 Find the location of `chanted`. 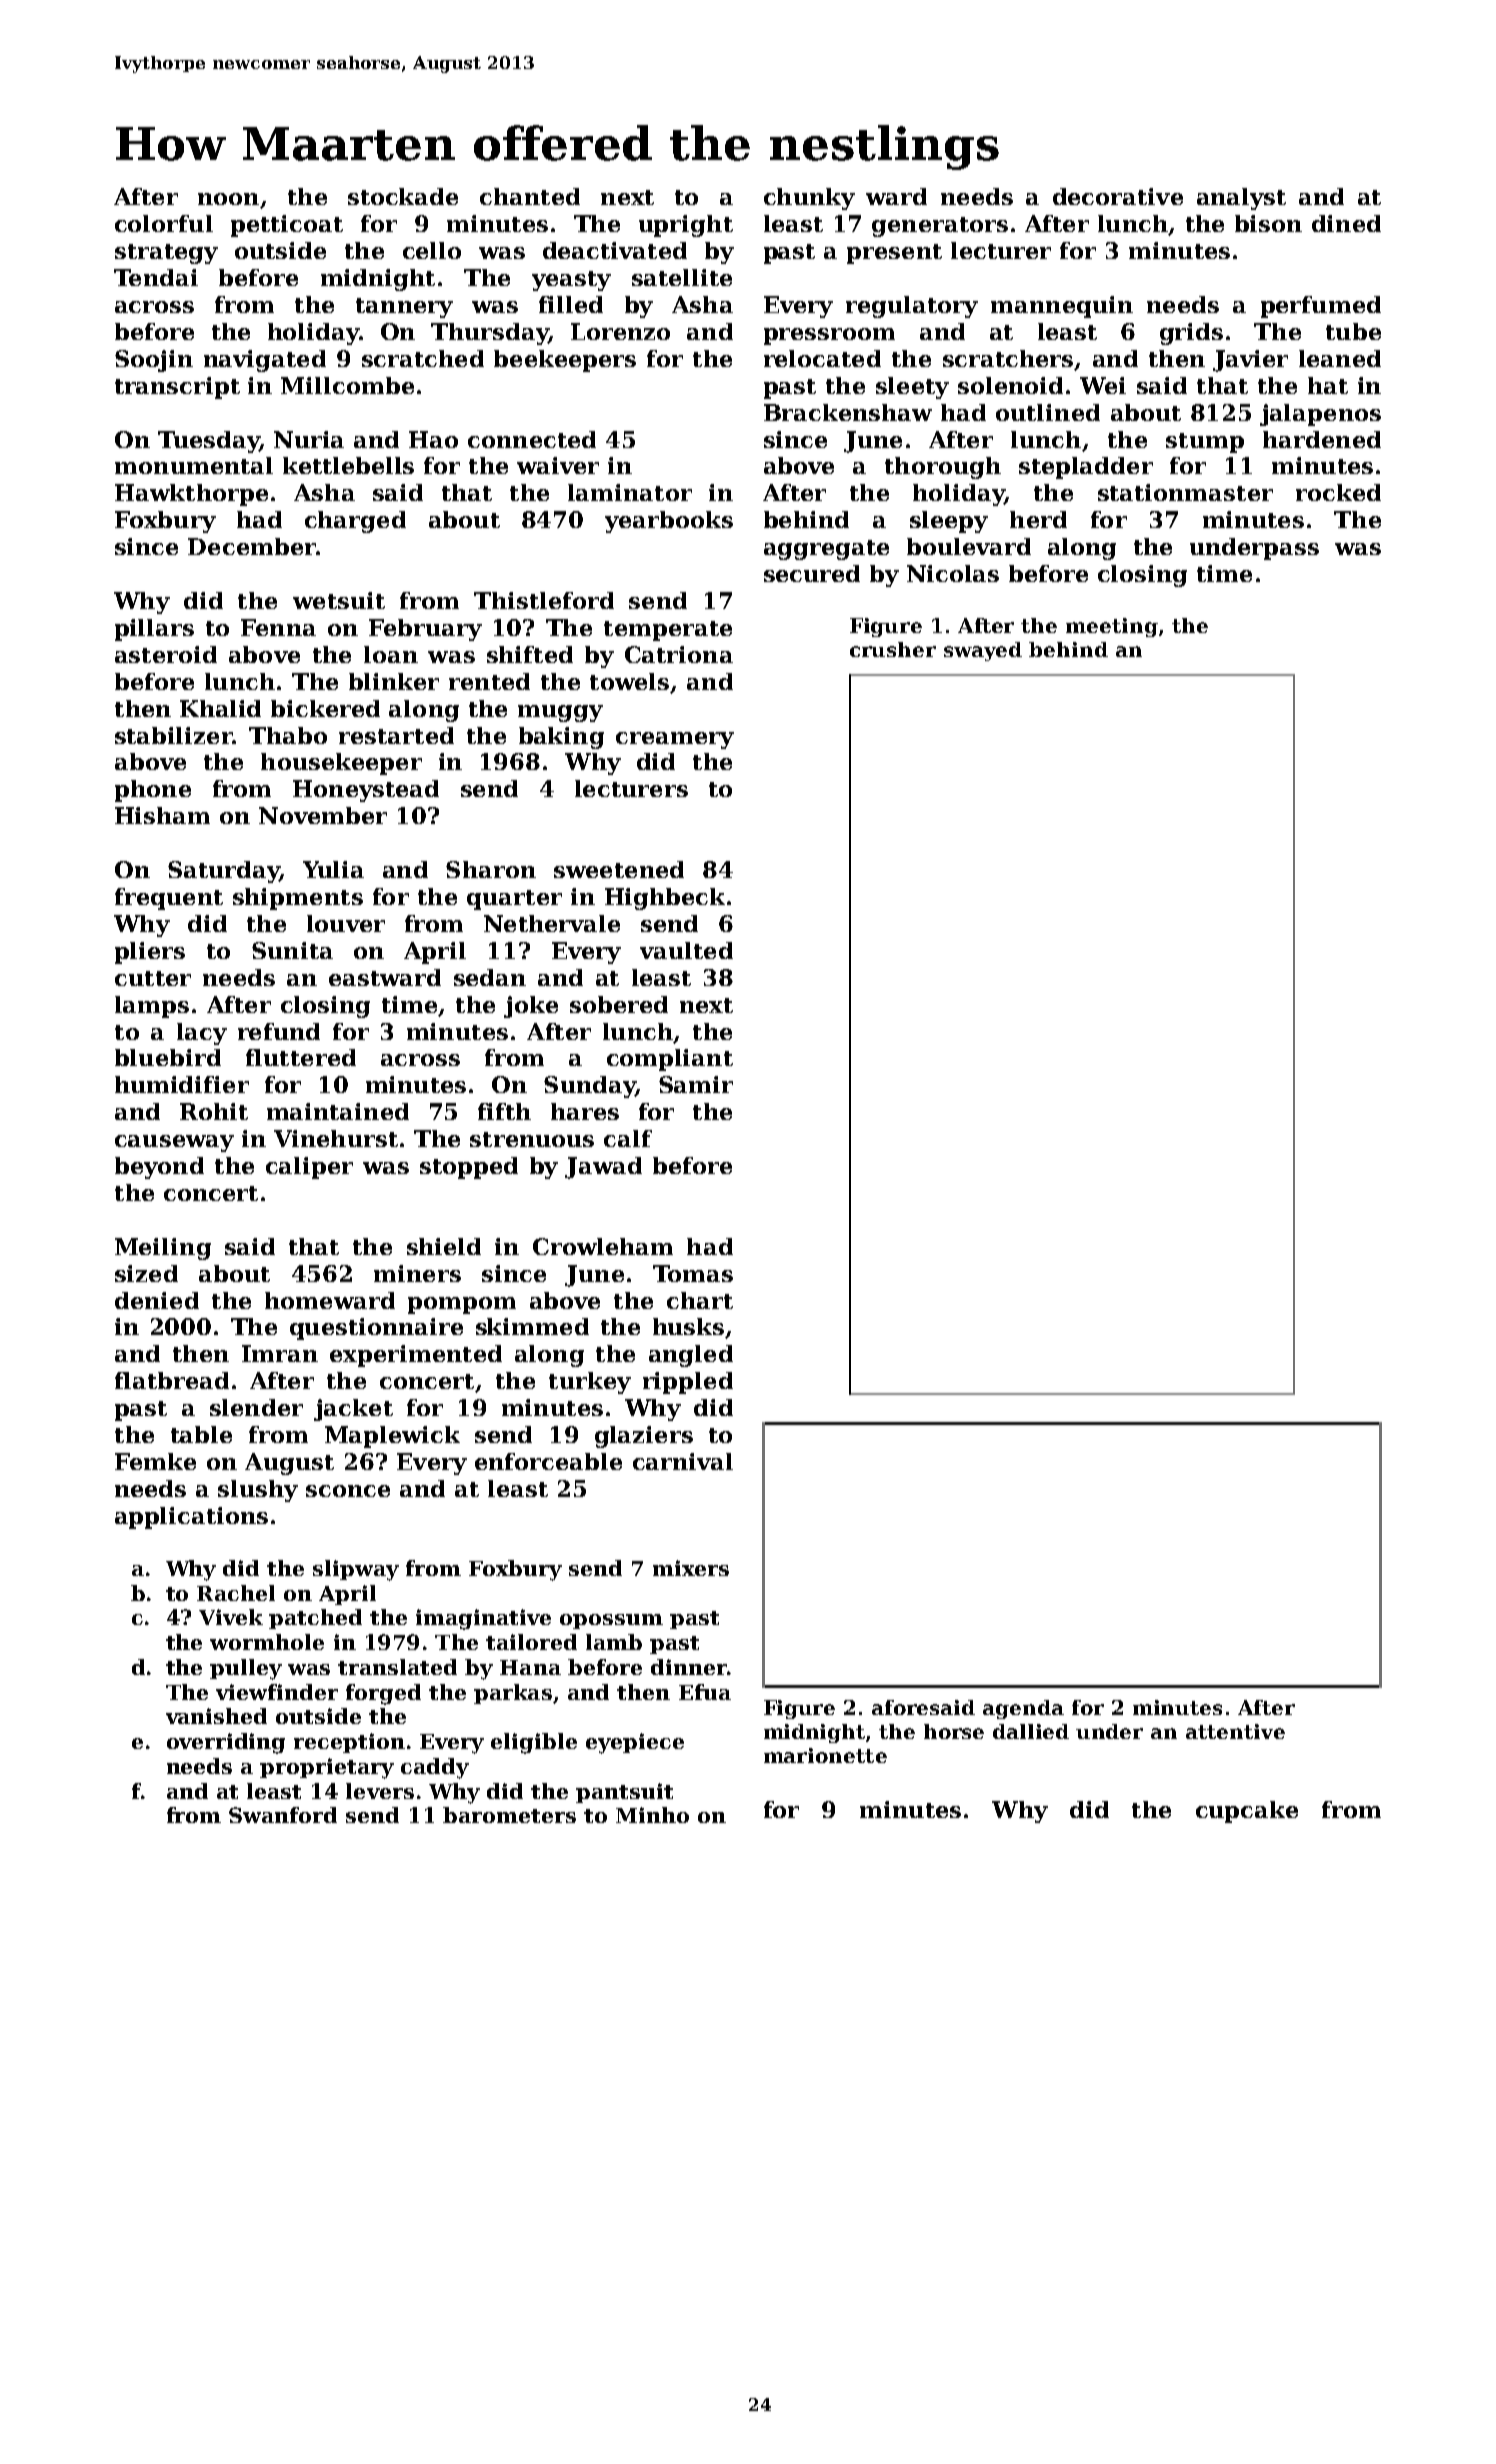

chanted is located at coordinates (530, 196).
